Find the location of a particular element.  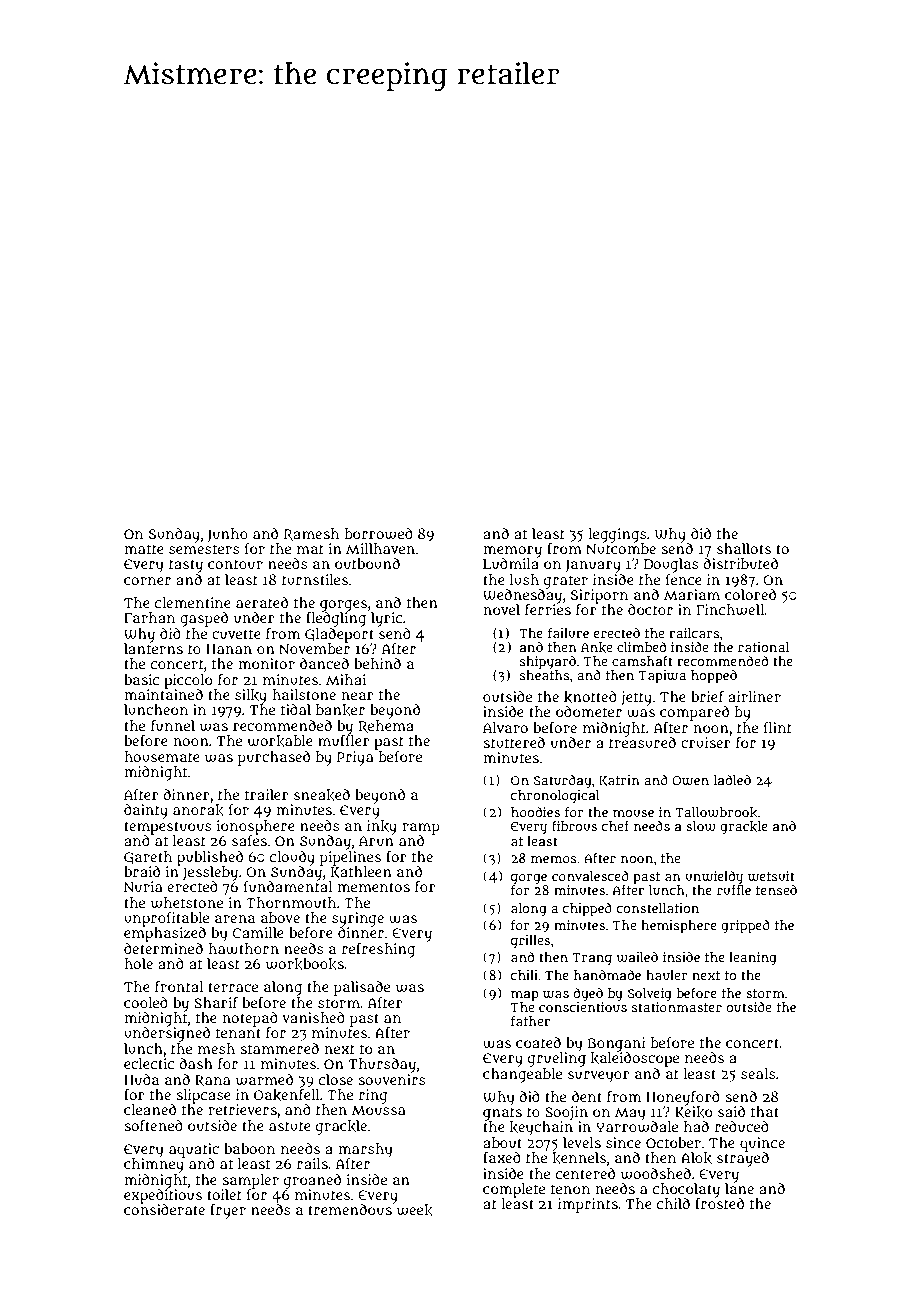

Ludmila is located at coordinates (511, 563).
